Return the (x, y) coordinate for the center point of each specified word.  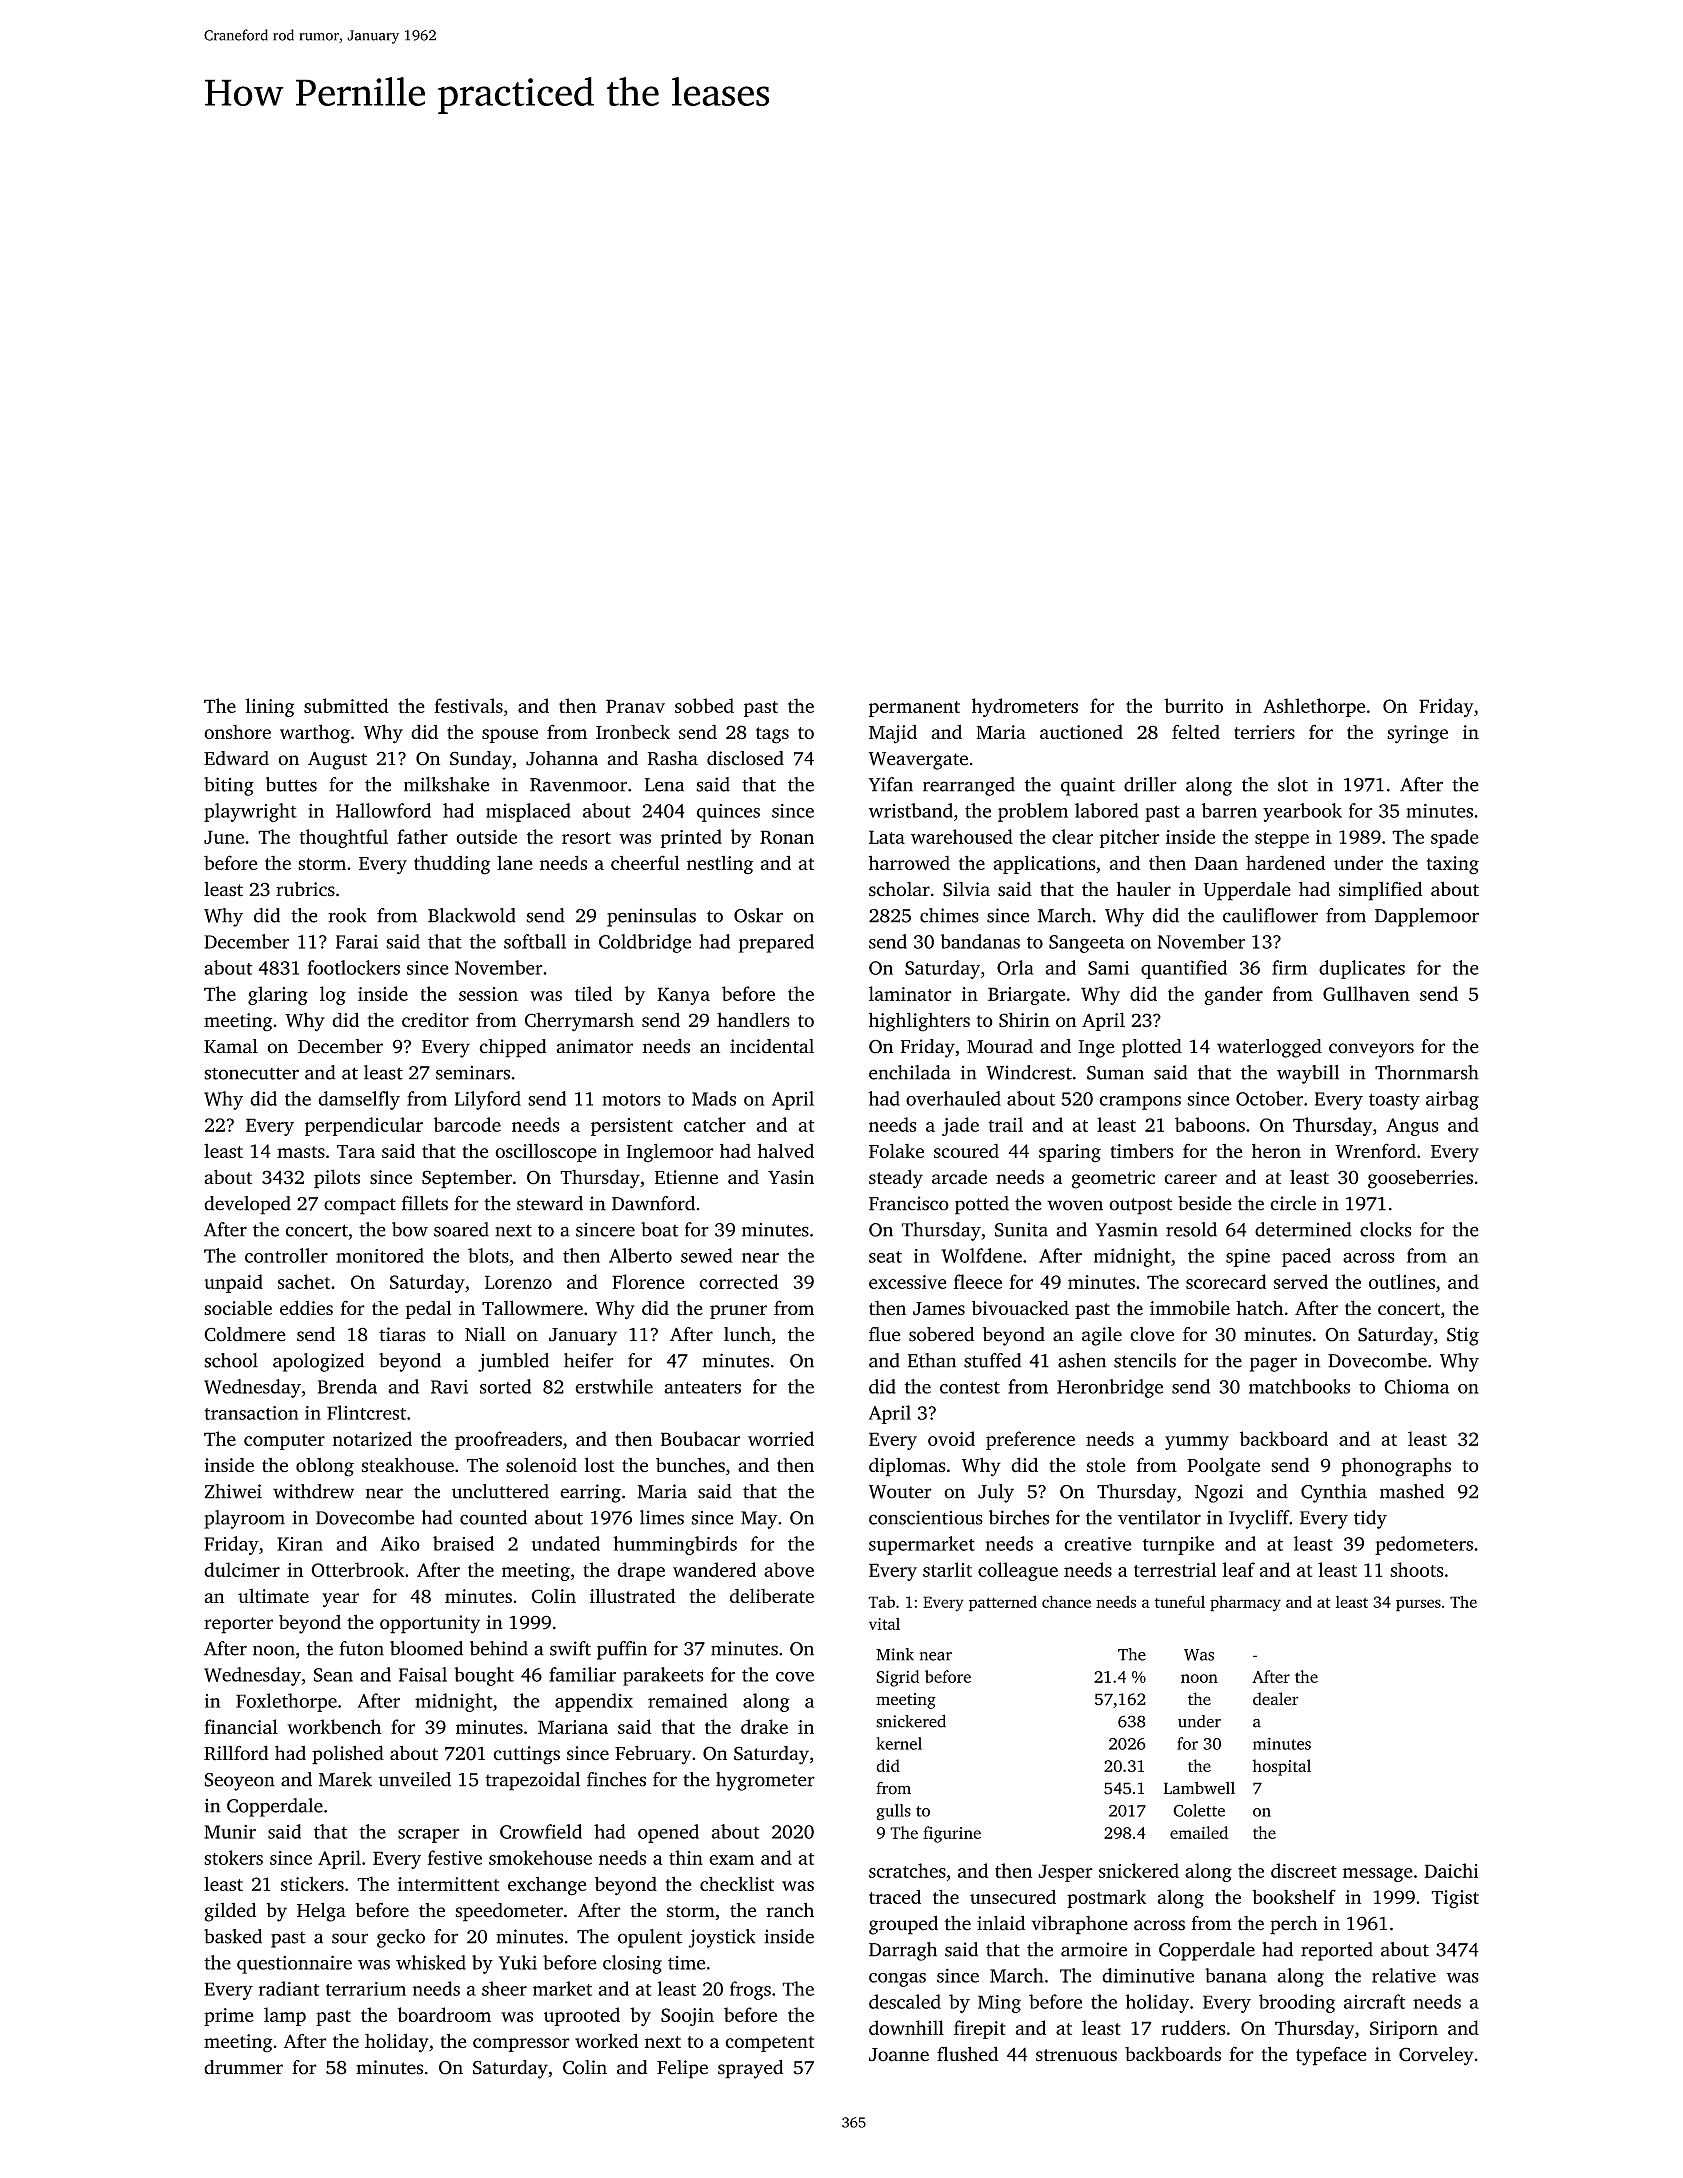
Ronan (787, 837)
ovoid (951, 1438)
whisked (431, 1962)
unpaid (233, 1283)
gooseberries (1420, 1179)
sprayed (750, 2069)
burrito (1193, 705)
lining (270, 708)
